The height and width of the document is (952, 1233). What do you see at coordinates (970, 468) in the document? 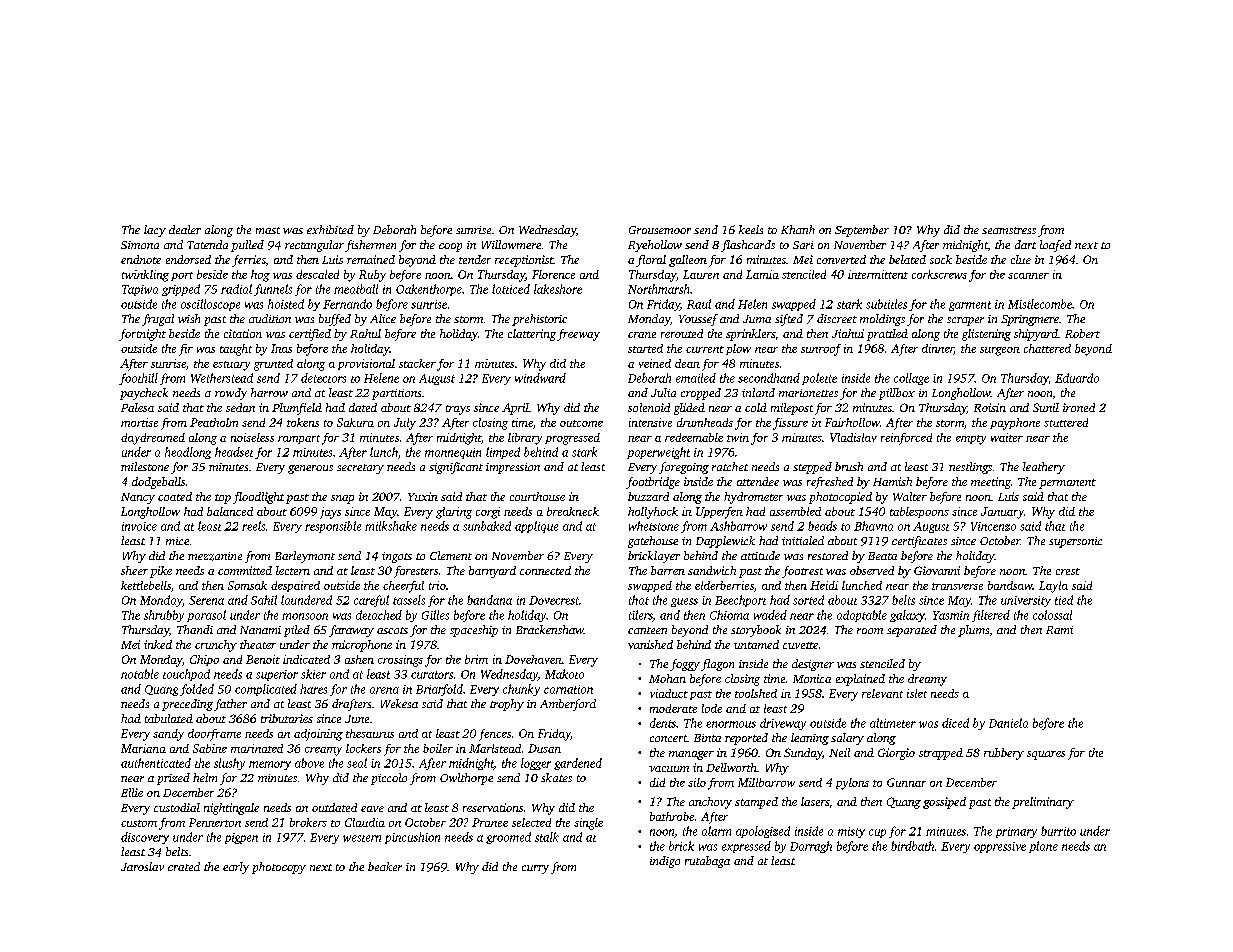
I see `nestlings` at bounding box center [970, 468].
